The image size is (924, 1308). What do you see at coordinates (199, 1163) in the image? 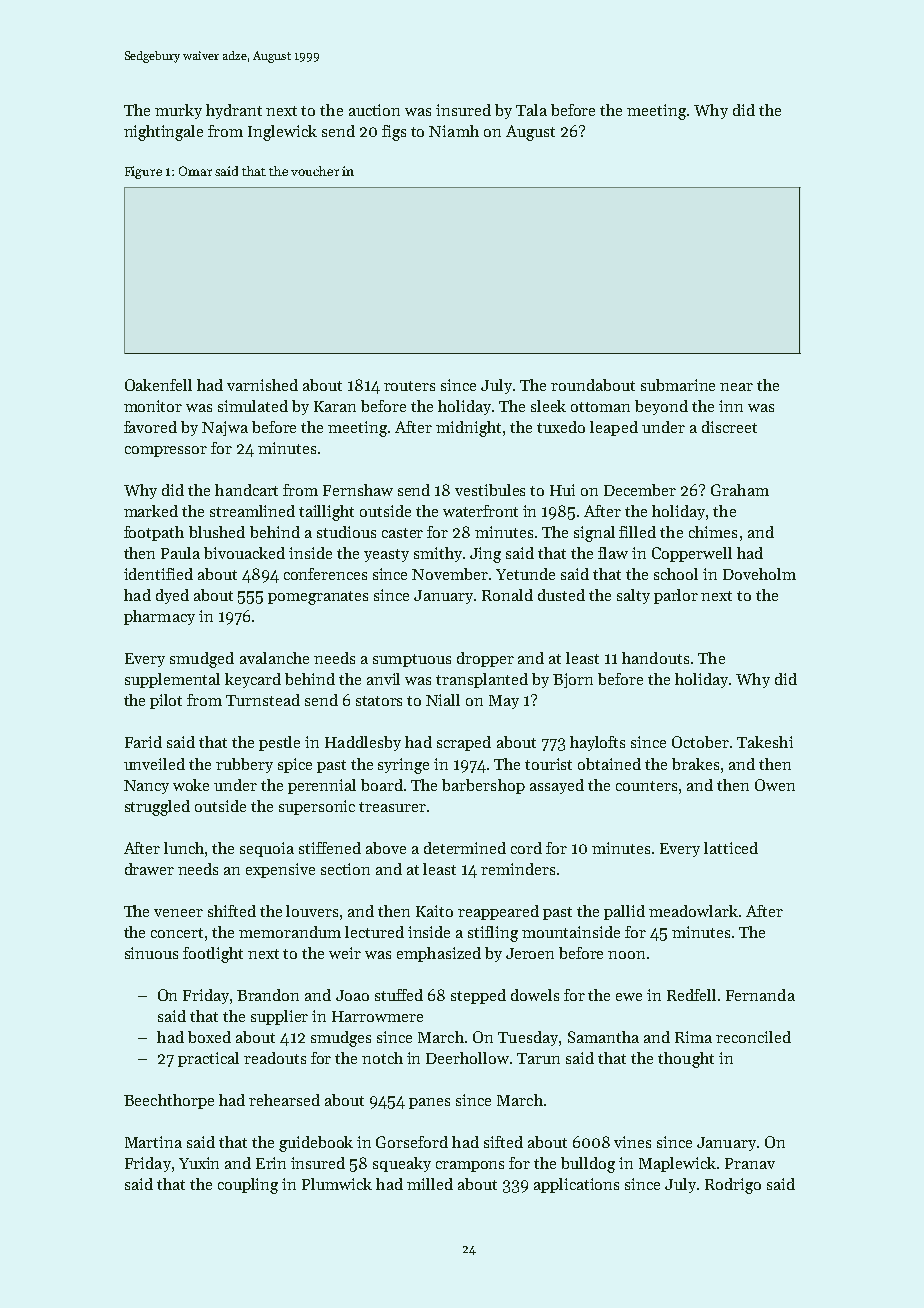
I see `Yuxin` at bounding box center [199, 1163].
